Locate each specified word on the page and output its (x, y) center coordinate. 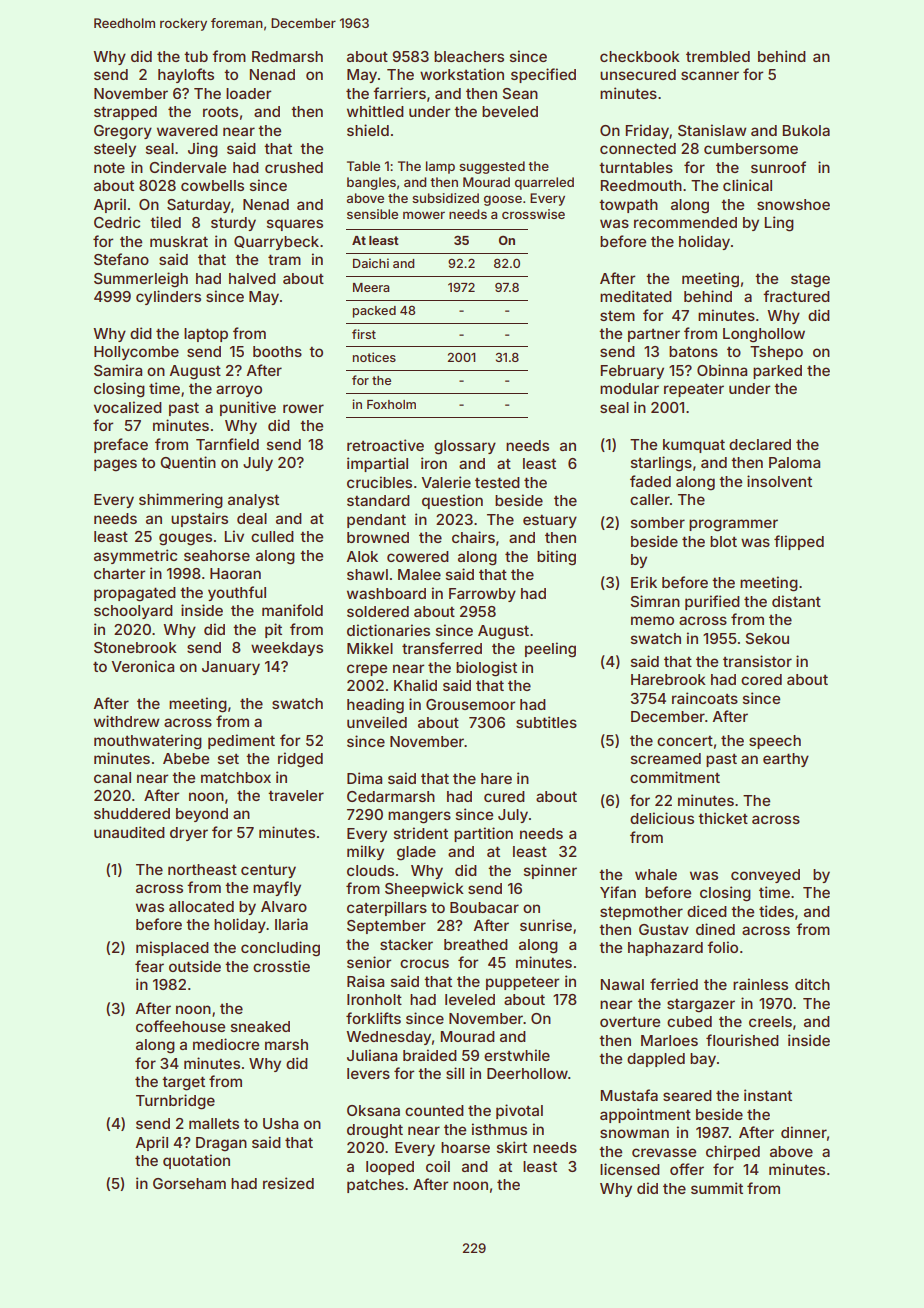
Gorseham (189, 1183)
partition (483, 834)
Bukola (806, 130)
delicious (662, 818)
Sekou (767, 638)
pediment (241, 741)
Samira (118, 370)
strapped (125, 113)
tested (497, 482)
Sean (520, 93)
